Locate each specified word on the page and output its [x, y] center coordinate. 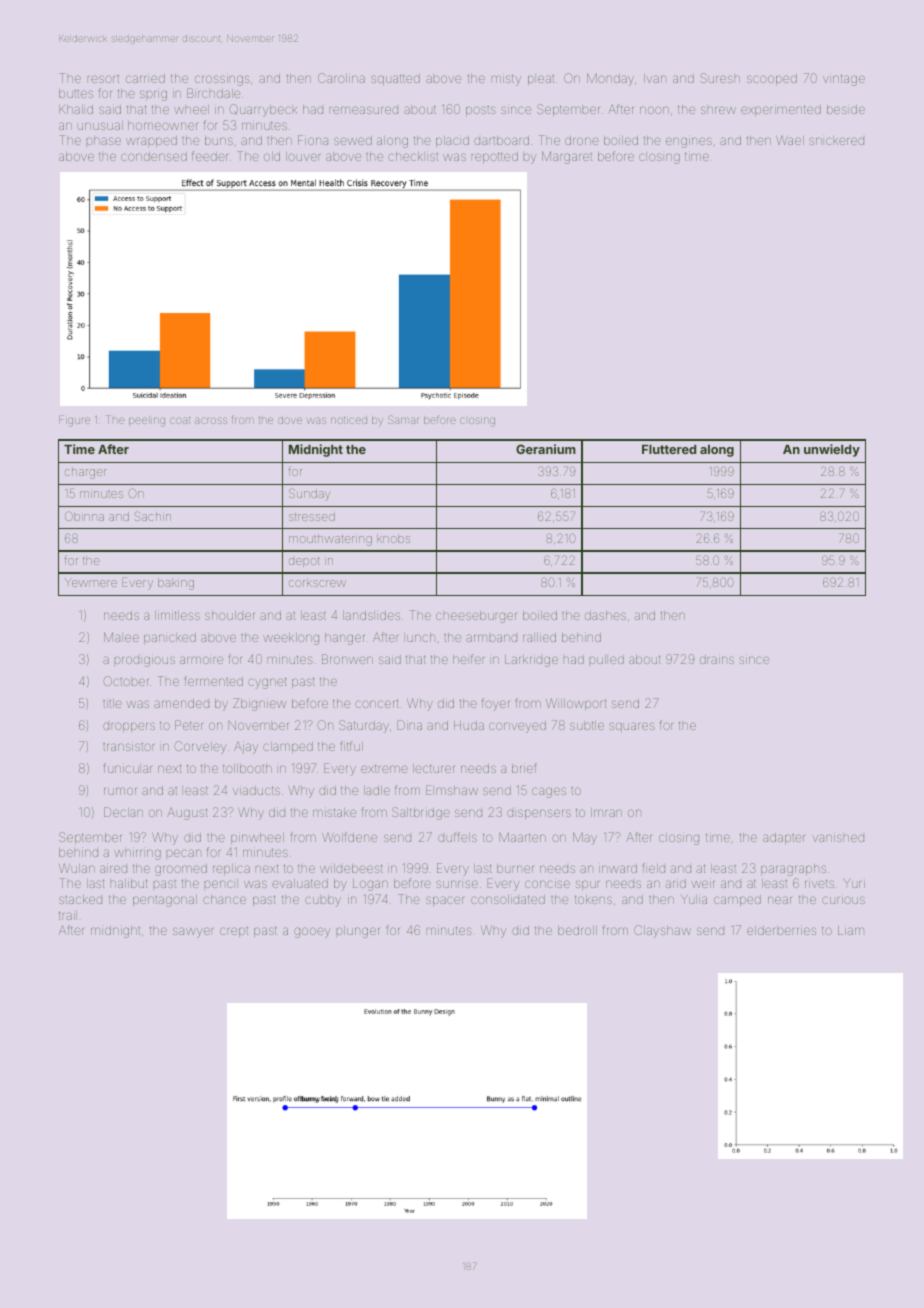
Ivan [655, 78]
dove [290, 420]
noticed [349, 420]
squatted [395, 79]
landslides [371, 615]
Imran [606, 812]
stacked [80, 899]
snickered [836, 141]
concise [547, 884]
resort [103, 79]
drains [717, 659]
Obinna [84, 516]
